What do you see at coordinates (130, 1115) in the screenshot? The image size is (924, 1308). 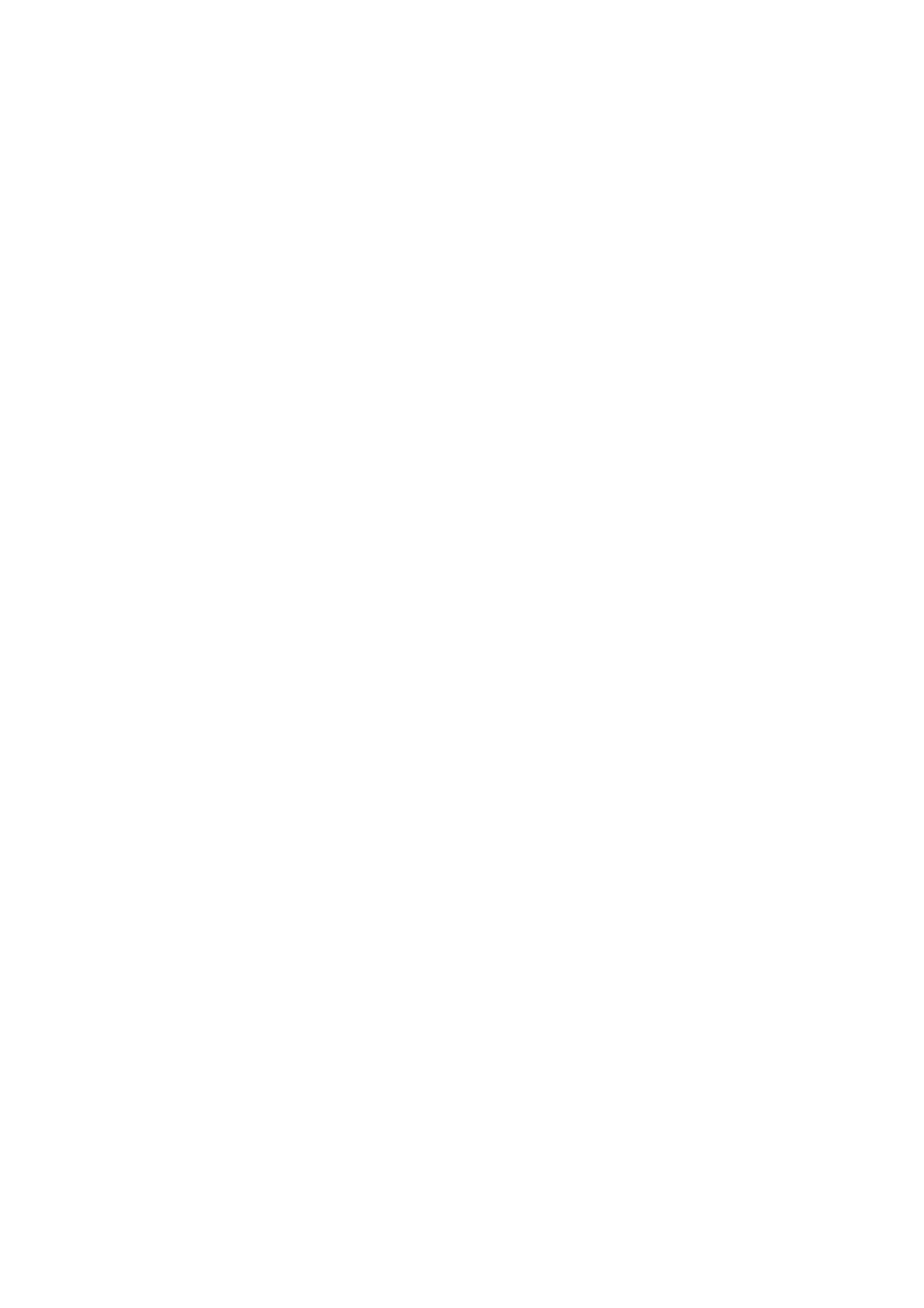 I see `handbook` at bounding box center [130, 1115].
